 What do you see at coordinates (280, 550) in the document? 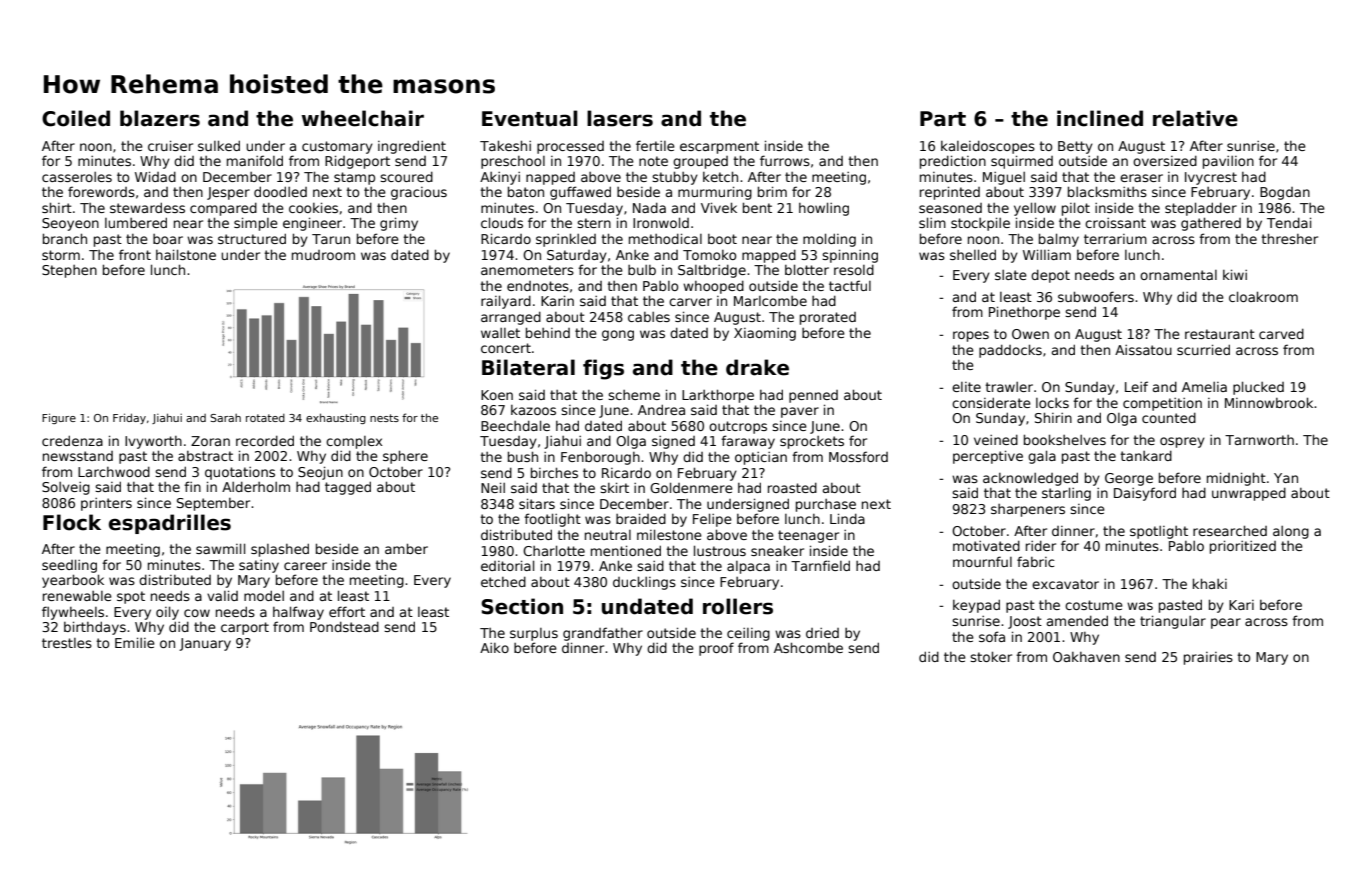
I see `splashed` at bounding box center [280, 550].
